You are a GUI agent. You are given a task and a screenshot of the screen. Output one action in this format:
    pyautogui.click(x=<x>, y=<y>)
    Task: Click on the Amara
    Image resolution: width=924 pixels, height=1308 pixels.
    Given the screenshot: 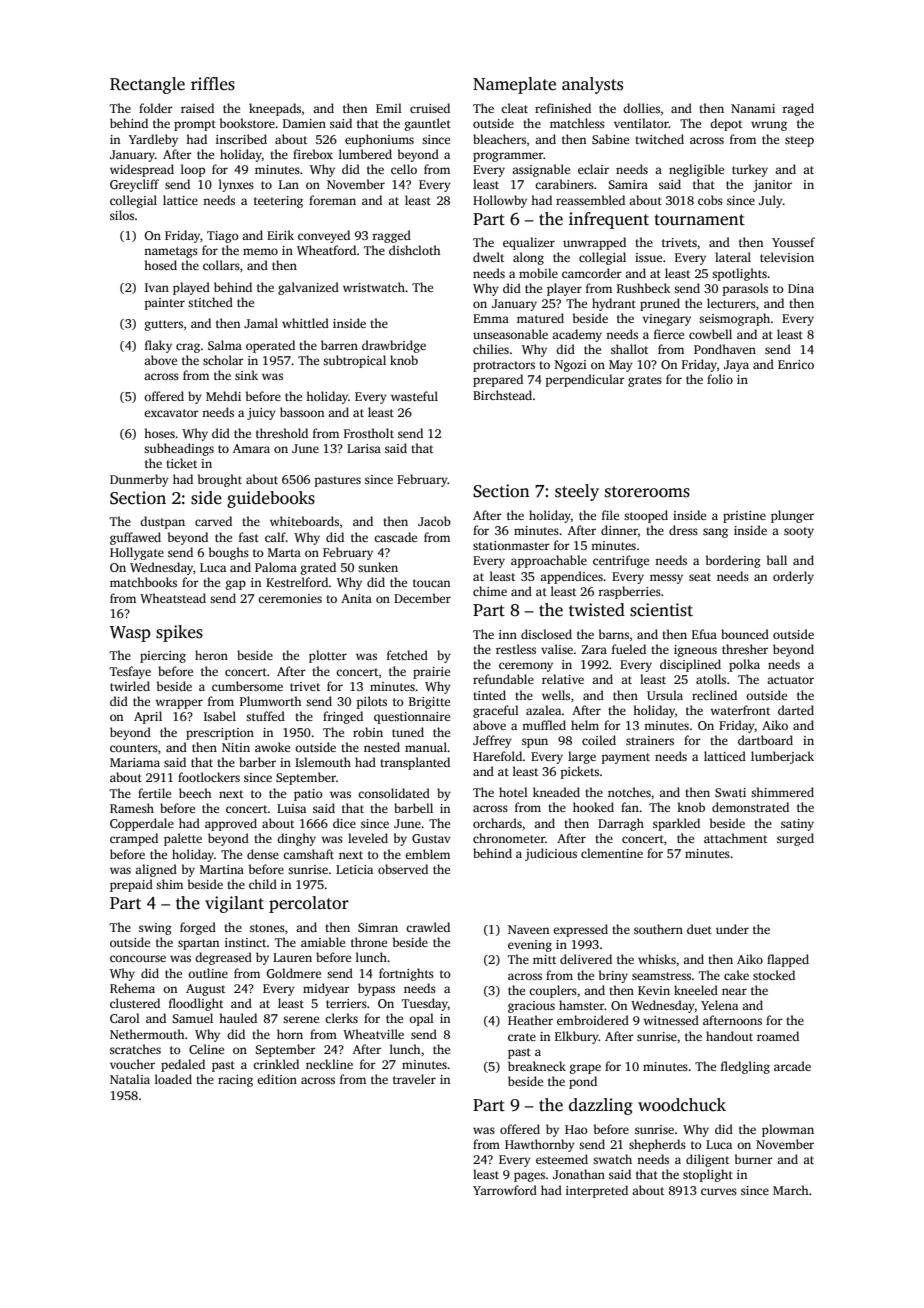 What is the action you would take?
    pyautogui.click(x=251, y=448)
